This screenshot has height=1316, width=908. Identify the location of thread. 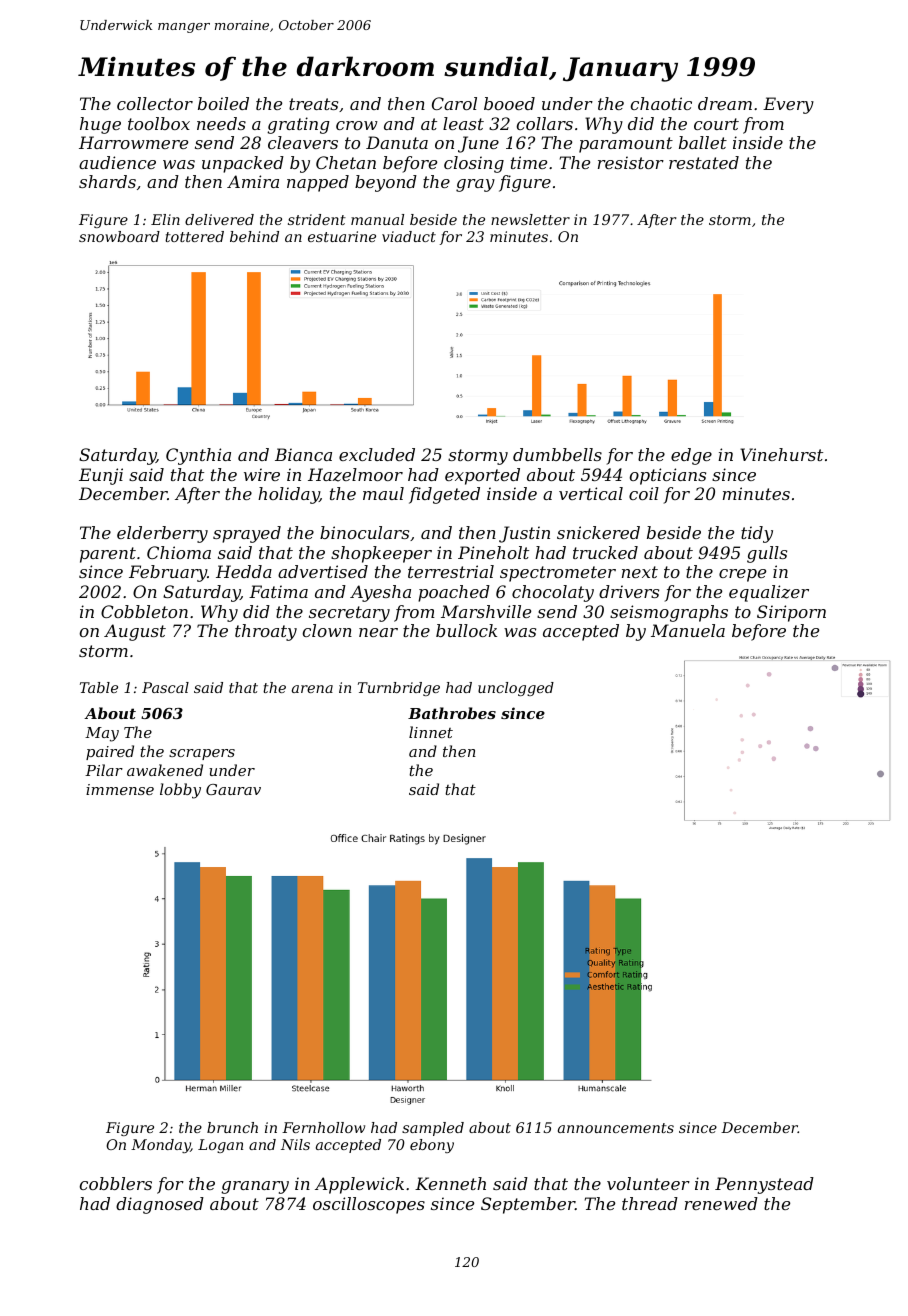
(650, 1203).
